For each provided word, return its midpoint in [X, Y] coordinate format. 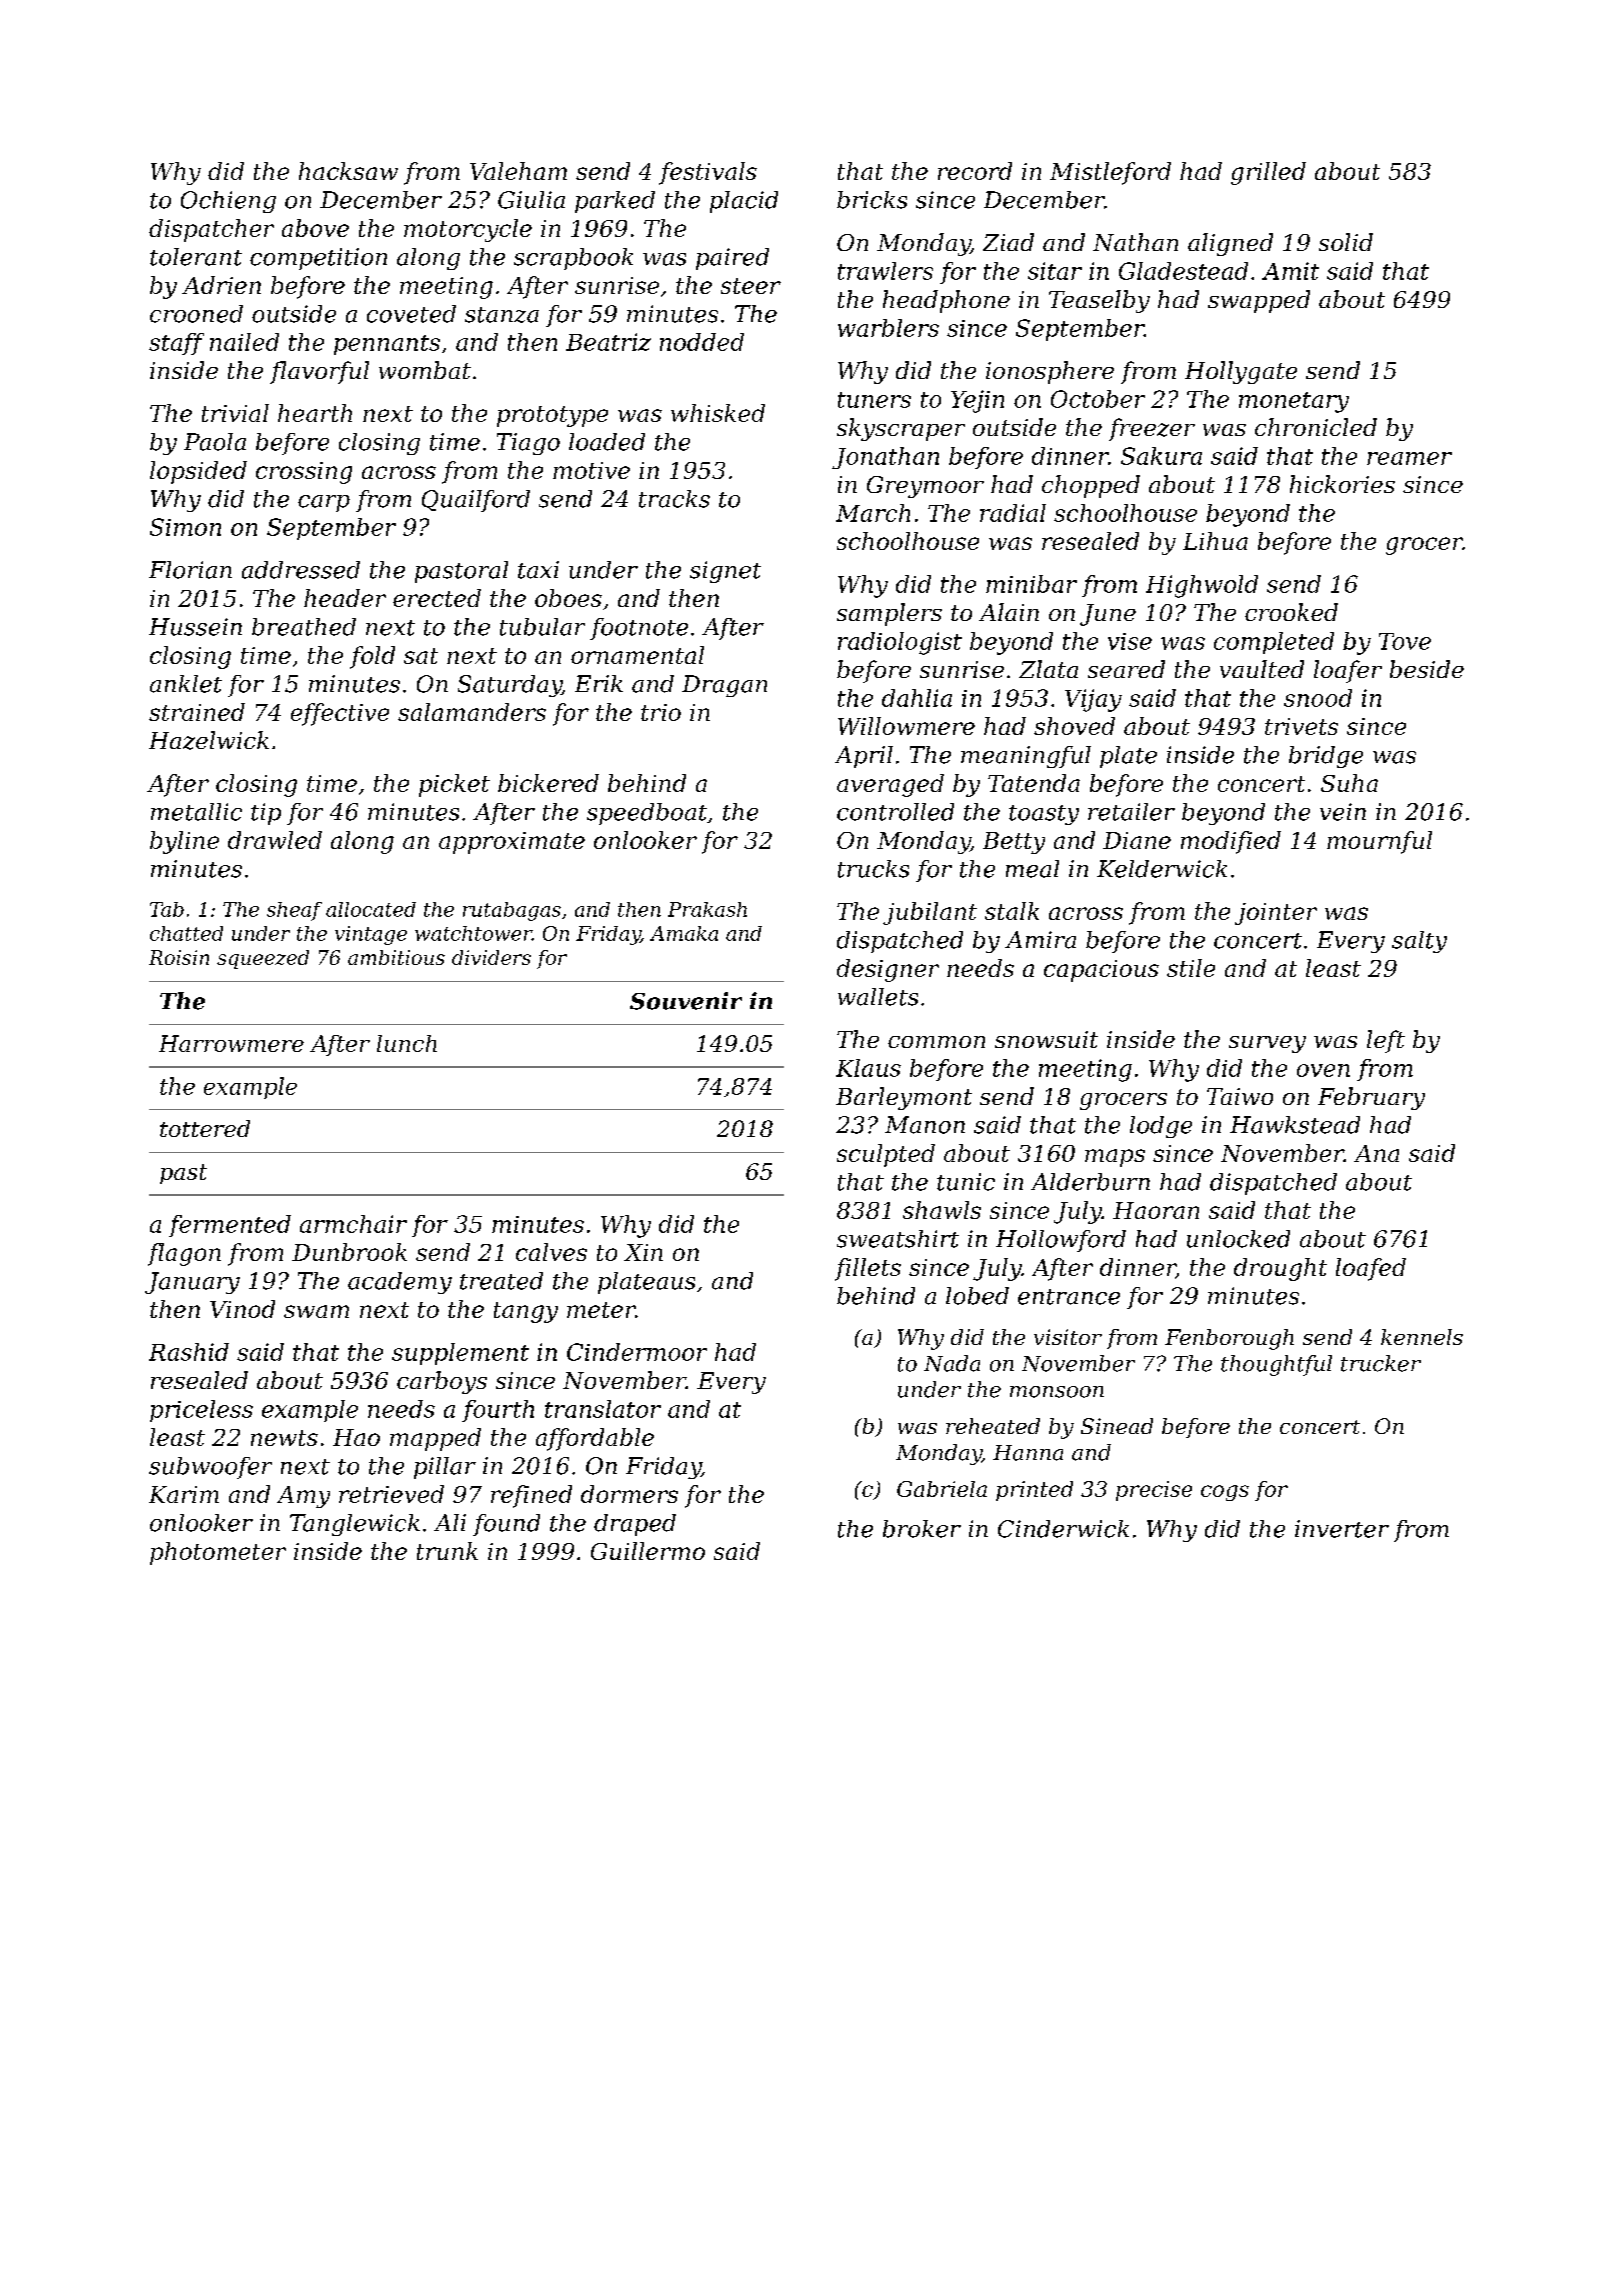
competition [318, 259]
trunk [447, 1551]
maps [1115, 1158]
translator [603, 1409]
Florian [190, 570]
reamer [1409, 458]
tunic [966, 1182]
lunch [407, 1043]
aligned [1230, 244]
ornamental [637, 655]
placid [744, 202]
